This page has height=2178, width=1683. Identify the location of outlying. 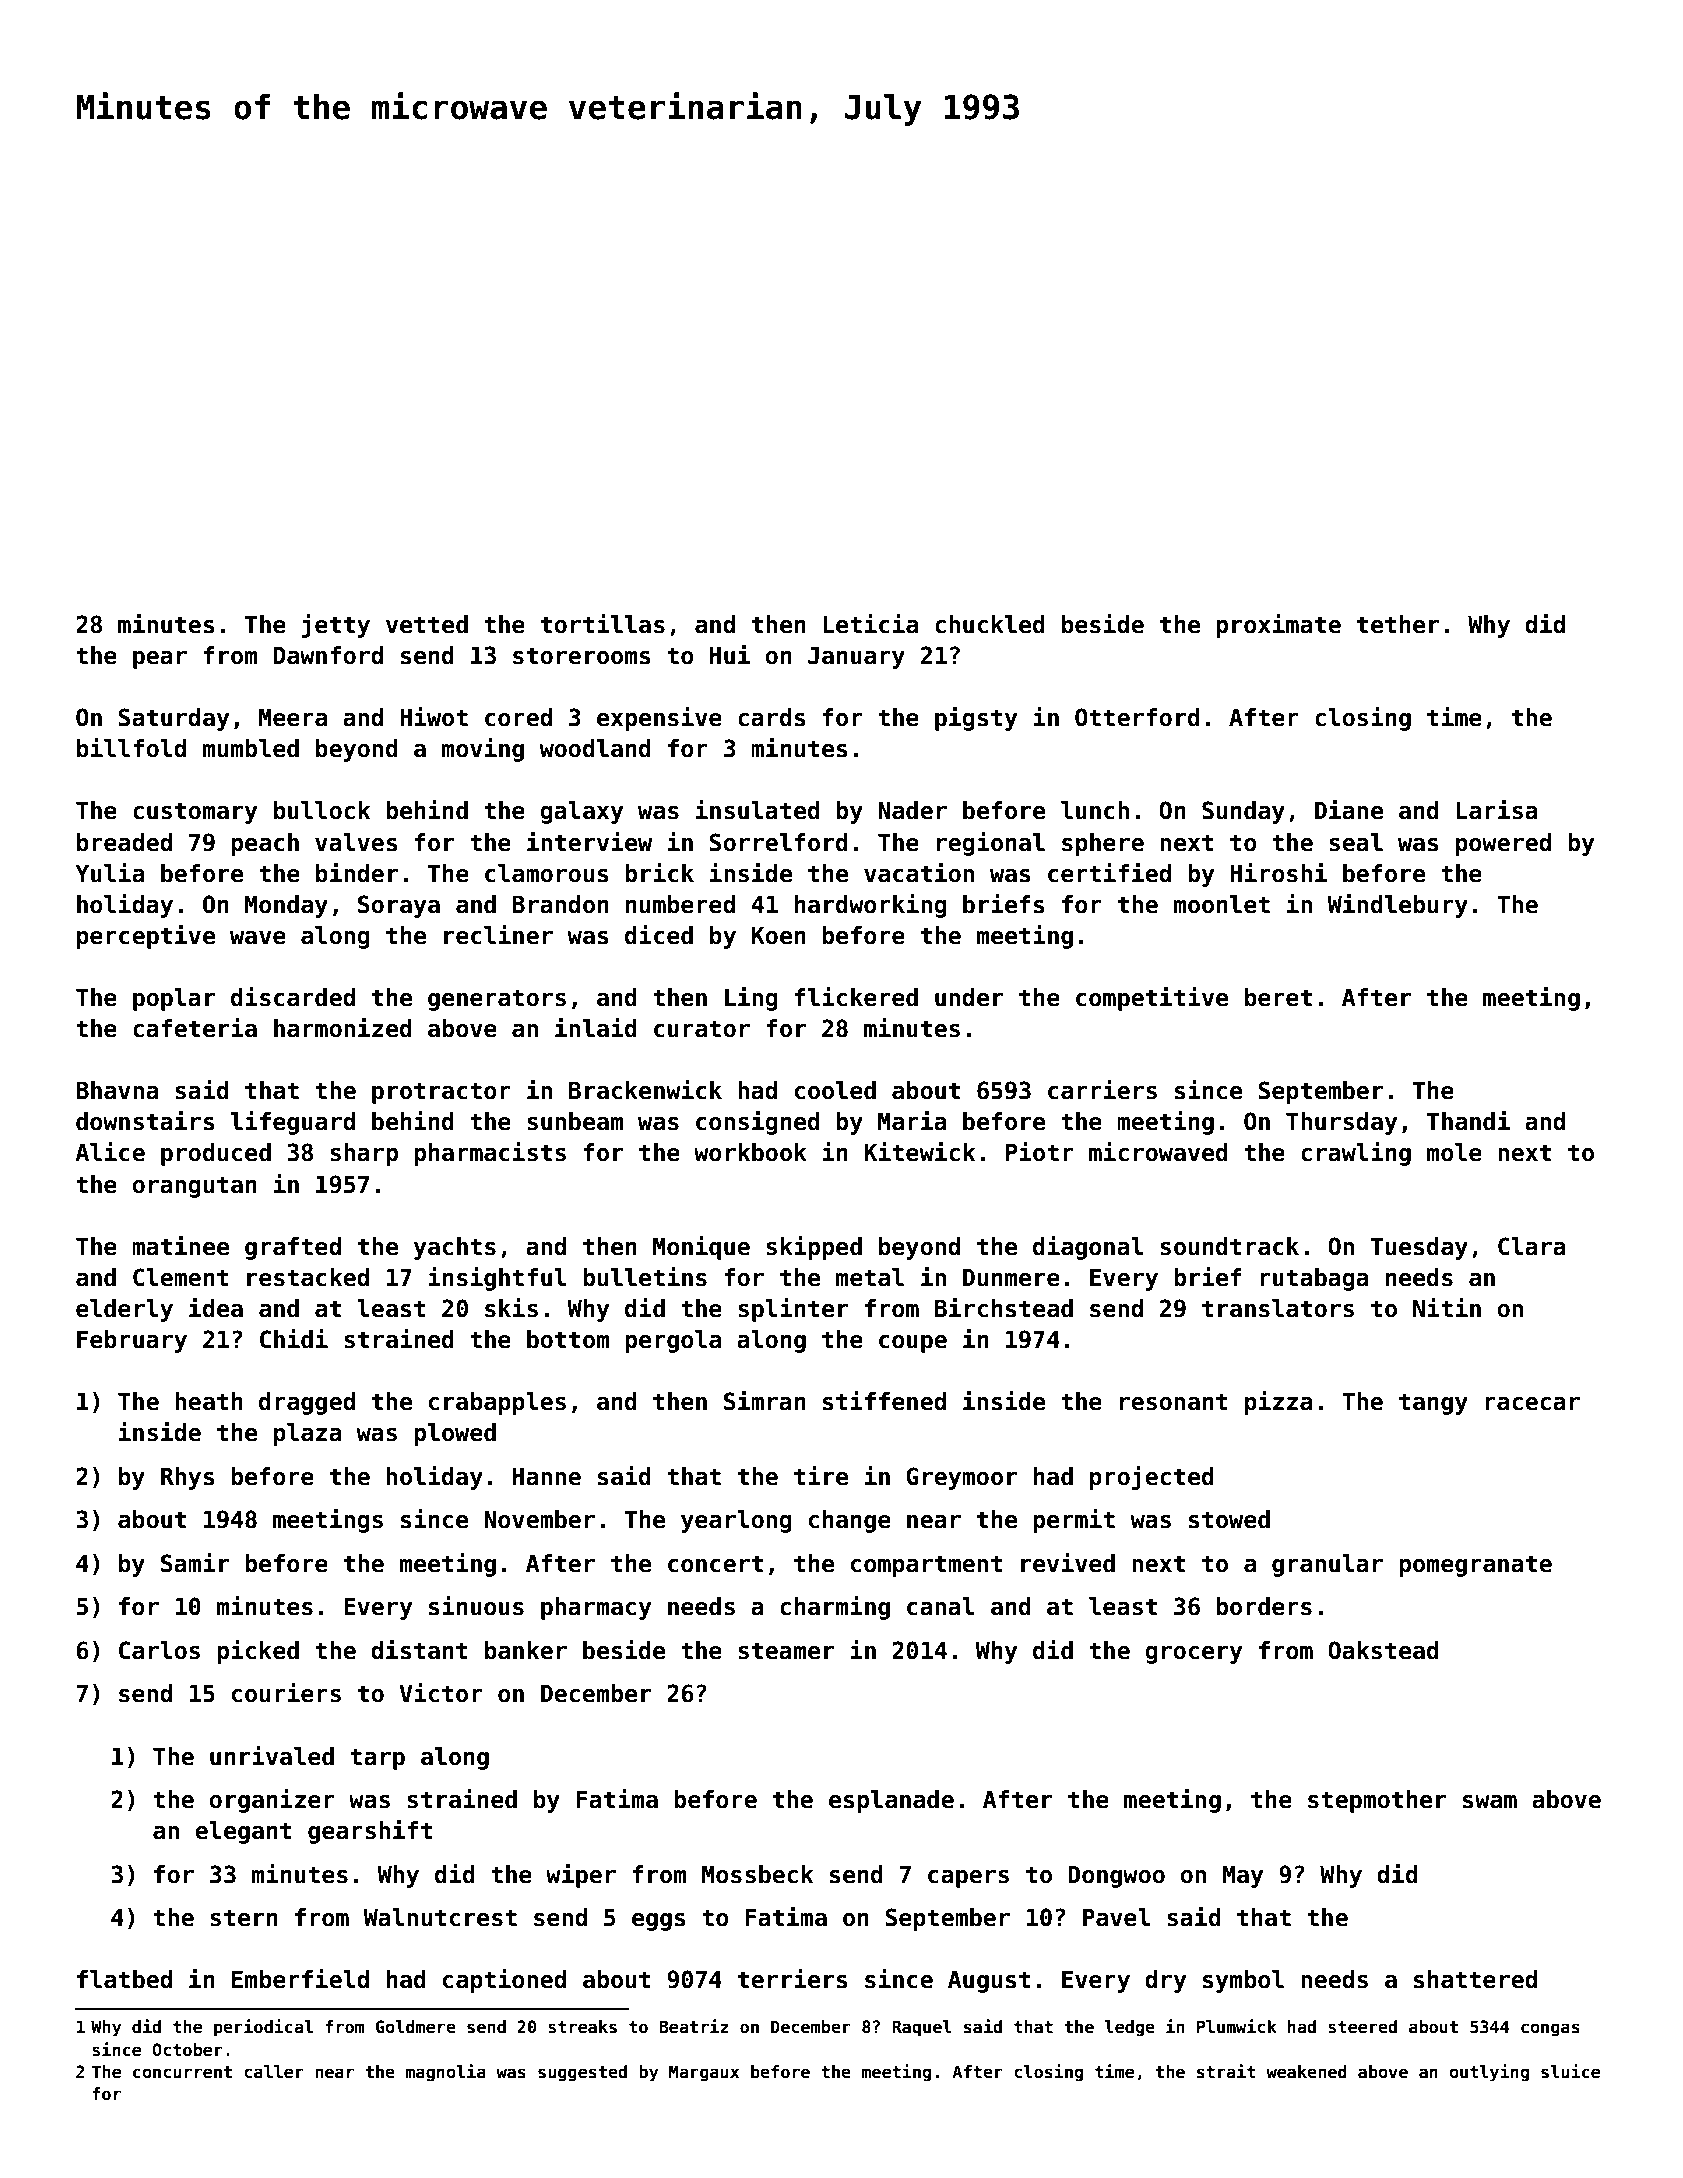
(1489, 2073).
